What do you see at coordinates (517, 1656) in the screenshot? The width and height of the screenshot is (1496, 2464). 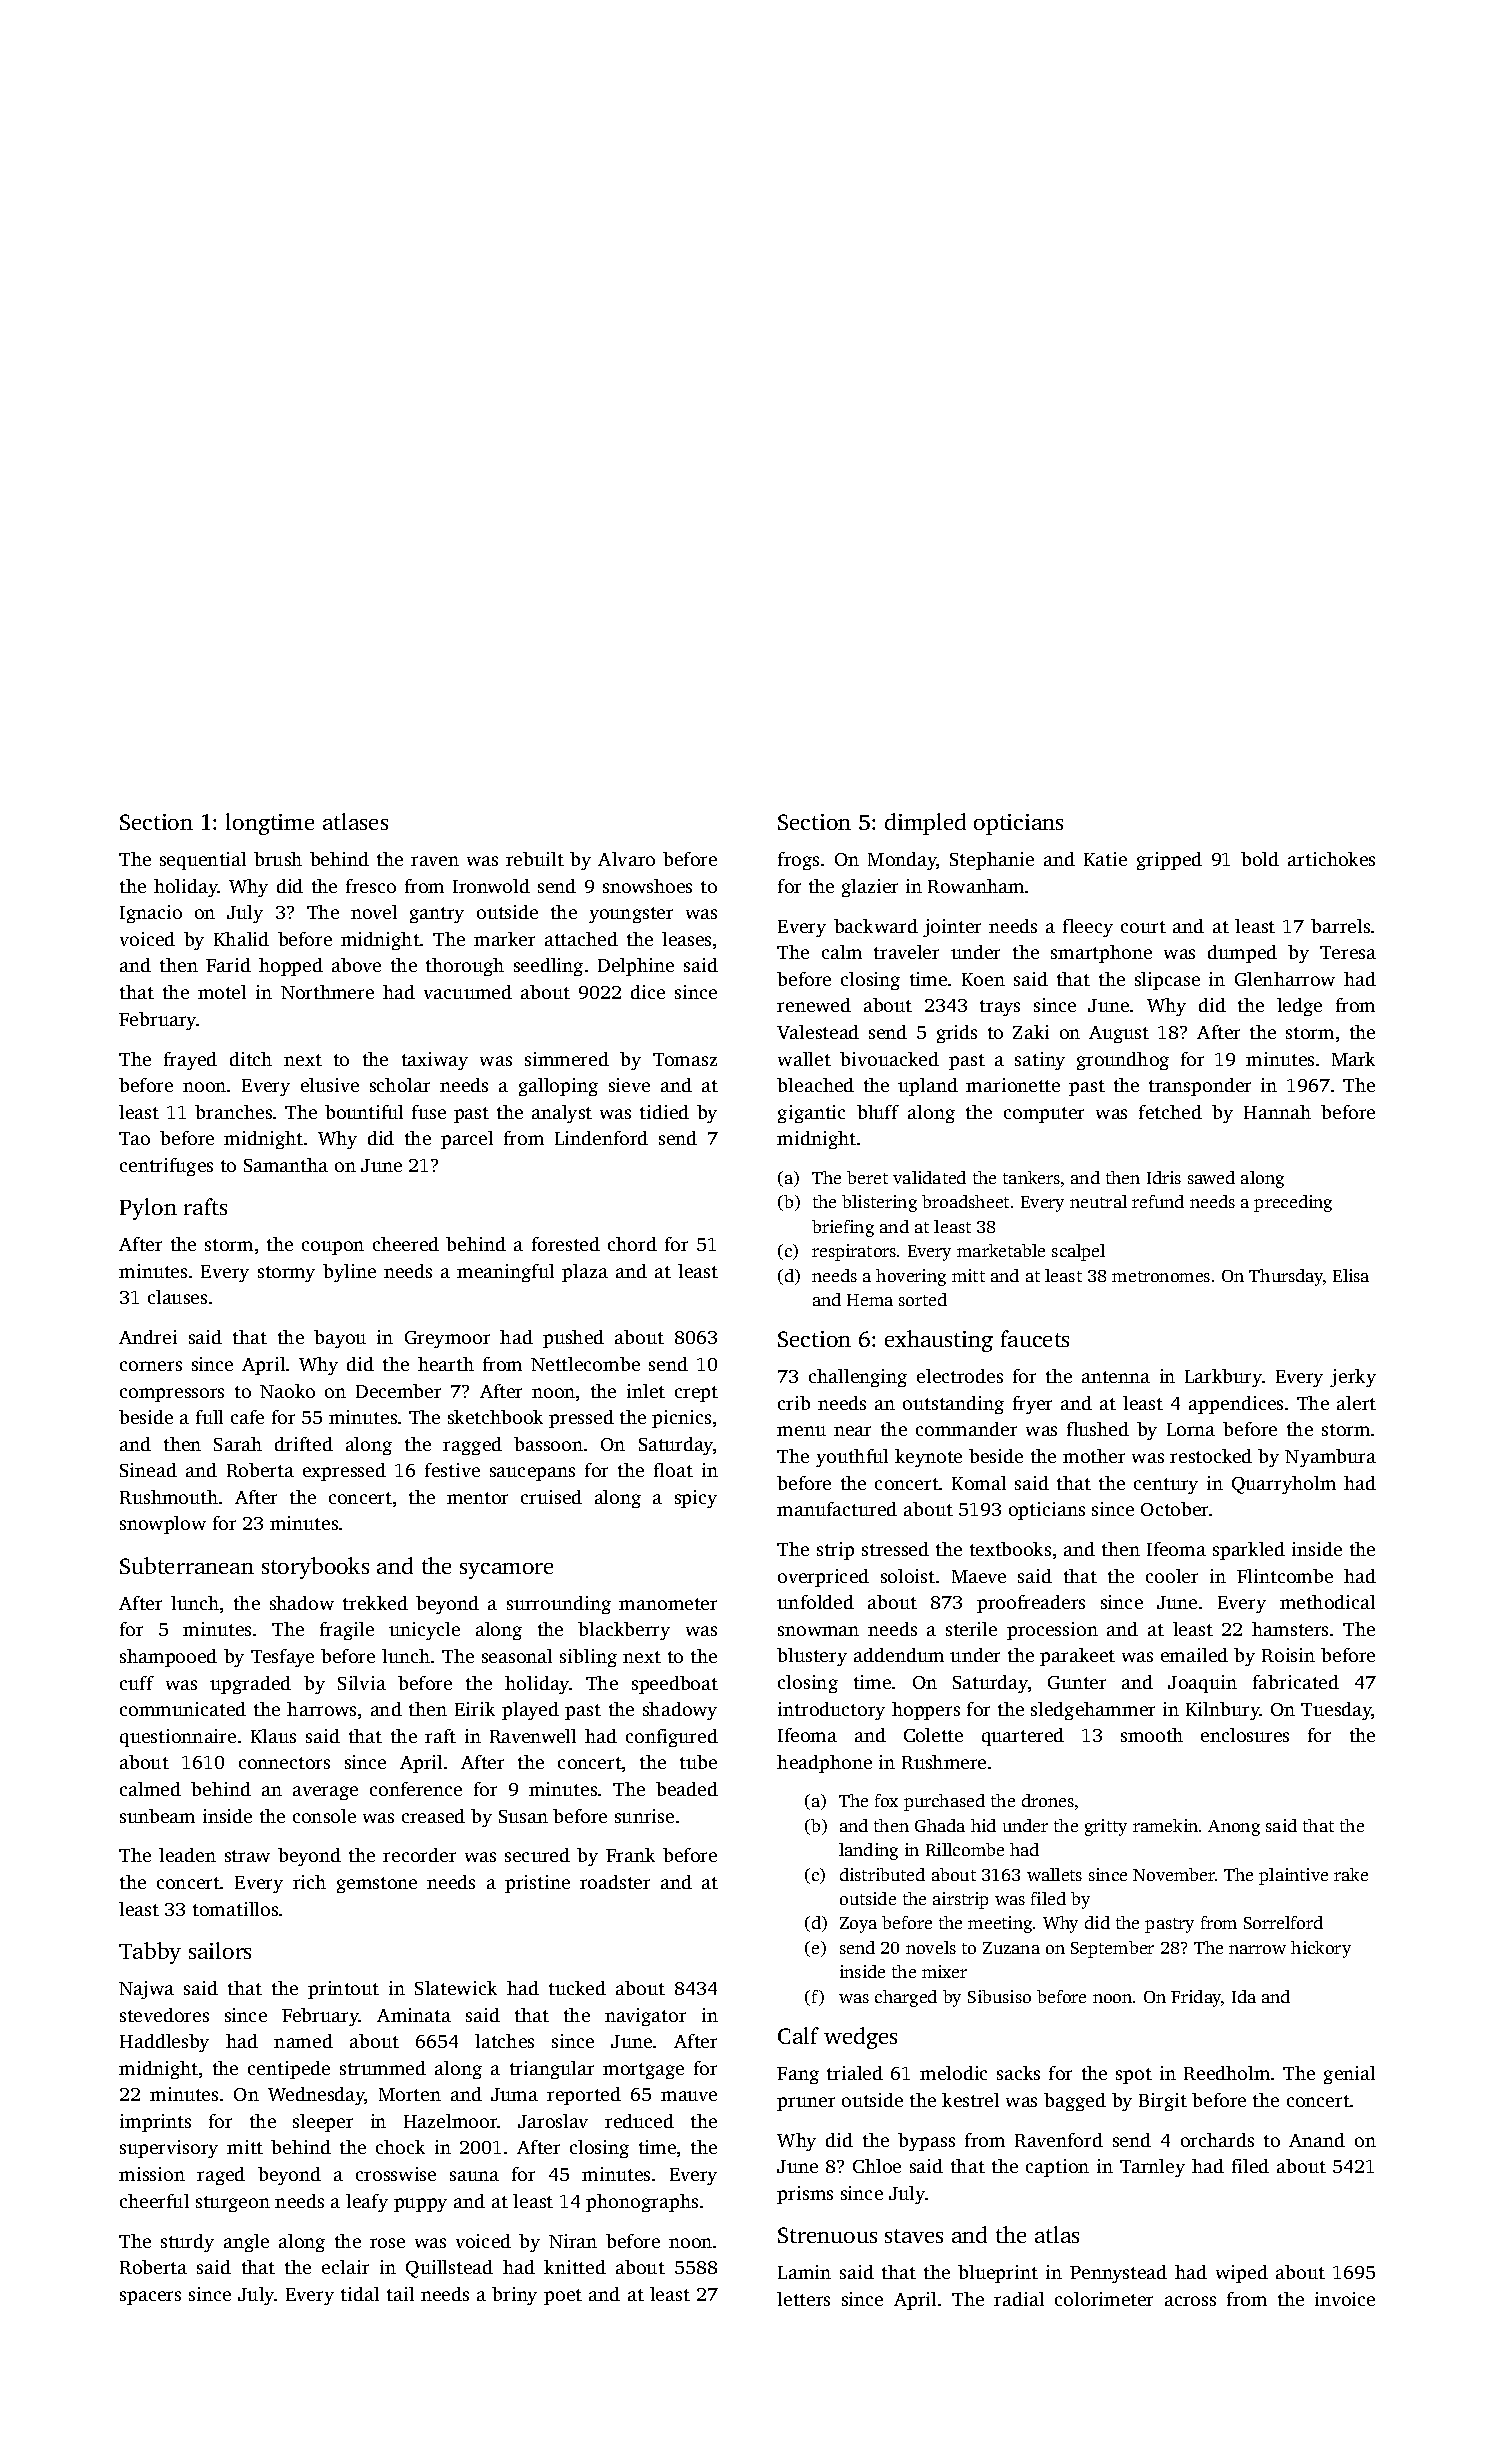 I see `seasonal` at bounding box center [517, 1656].
